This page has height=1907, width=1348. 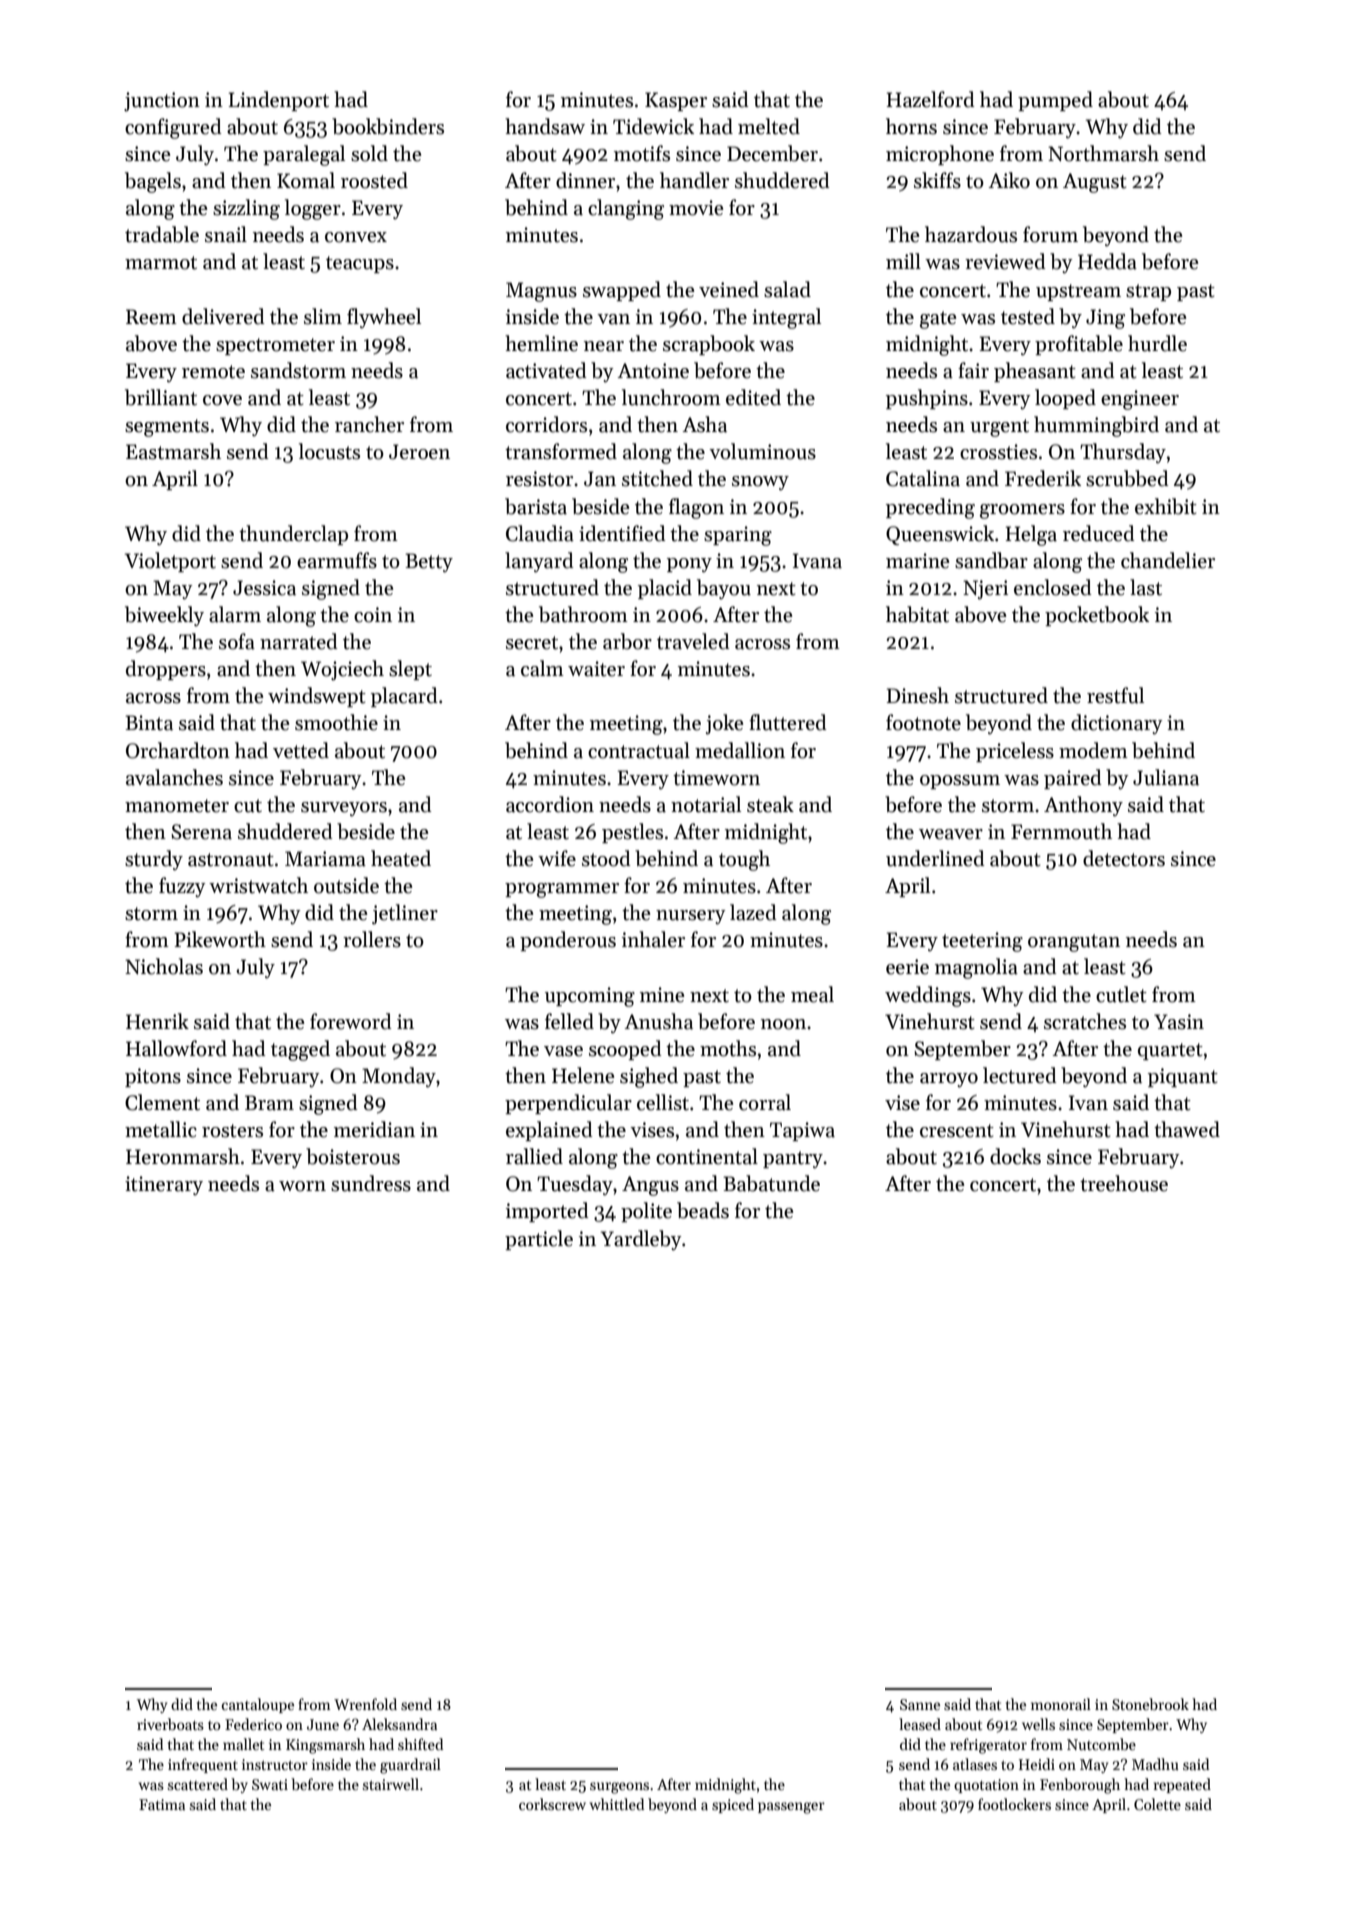 I want to click on Njeri, so click(x=985, y=590).
